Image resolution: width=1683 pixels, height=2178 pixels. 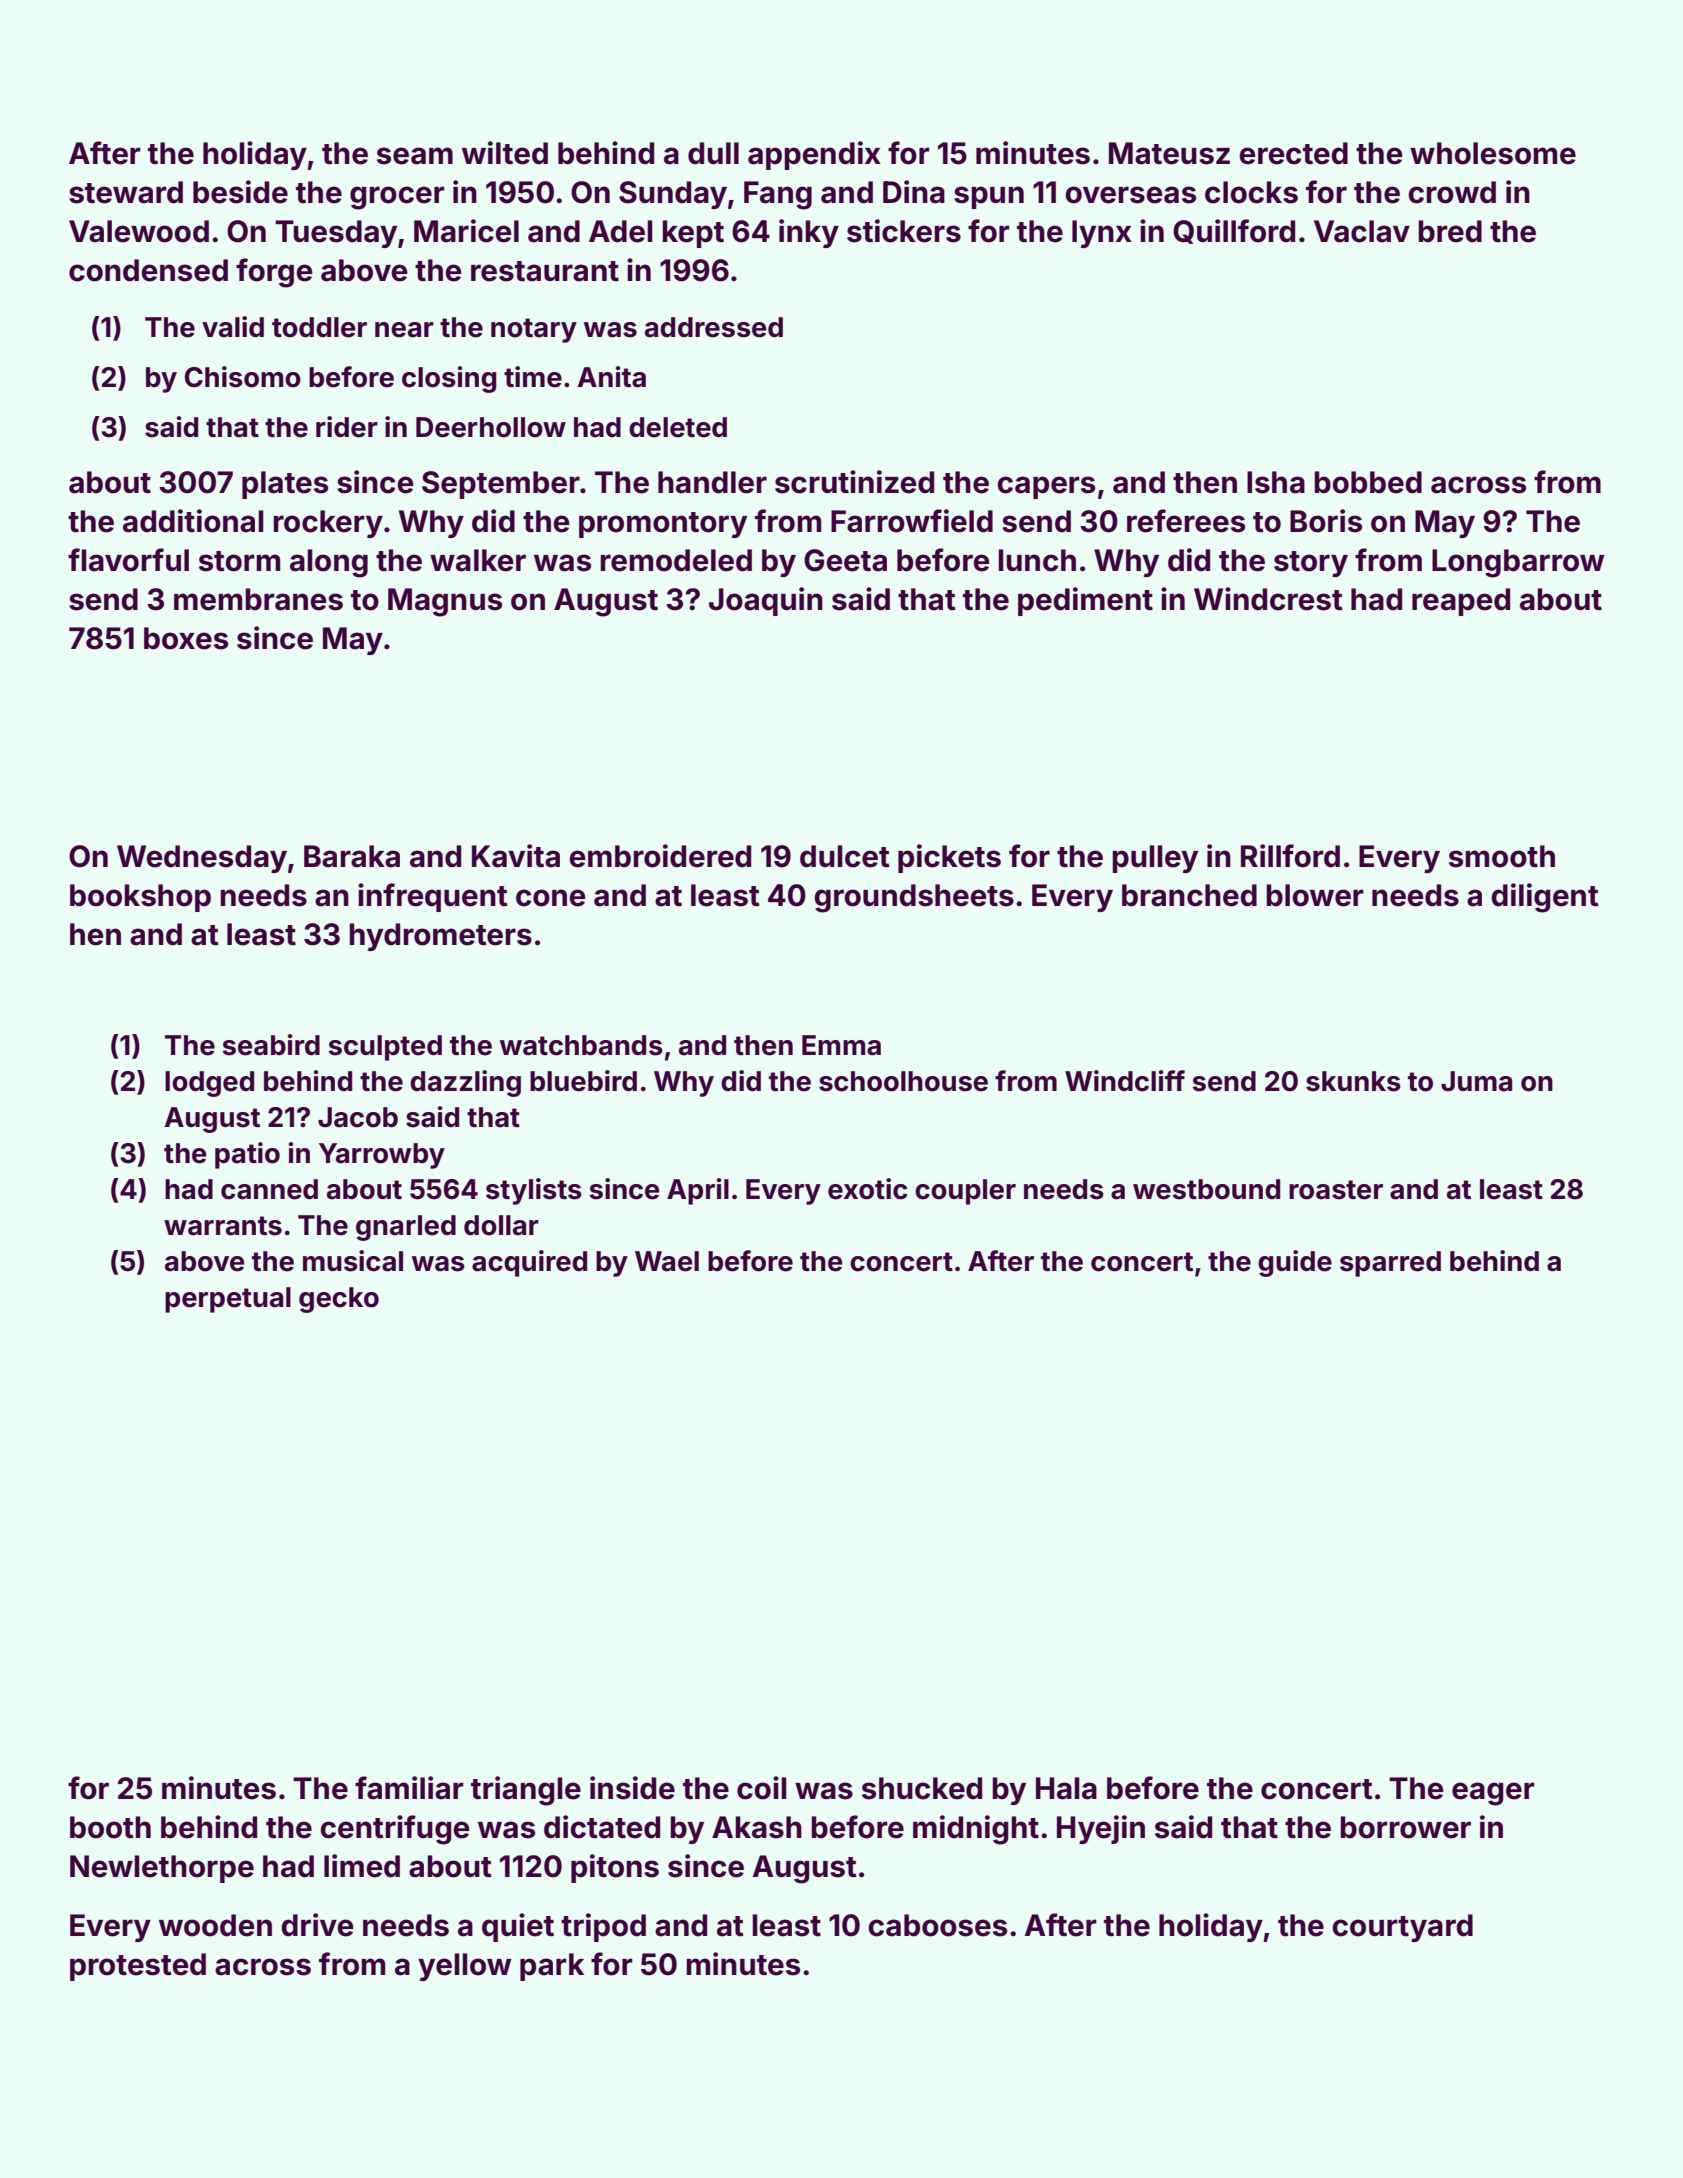 I want to click on Longbarrow, so click(x=1518, y=563).
